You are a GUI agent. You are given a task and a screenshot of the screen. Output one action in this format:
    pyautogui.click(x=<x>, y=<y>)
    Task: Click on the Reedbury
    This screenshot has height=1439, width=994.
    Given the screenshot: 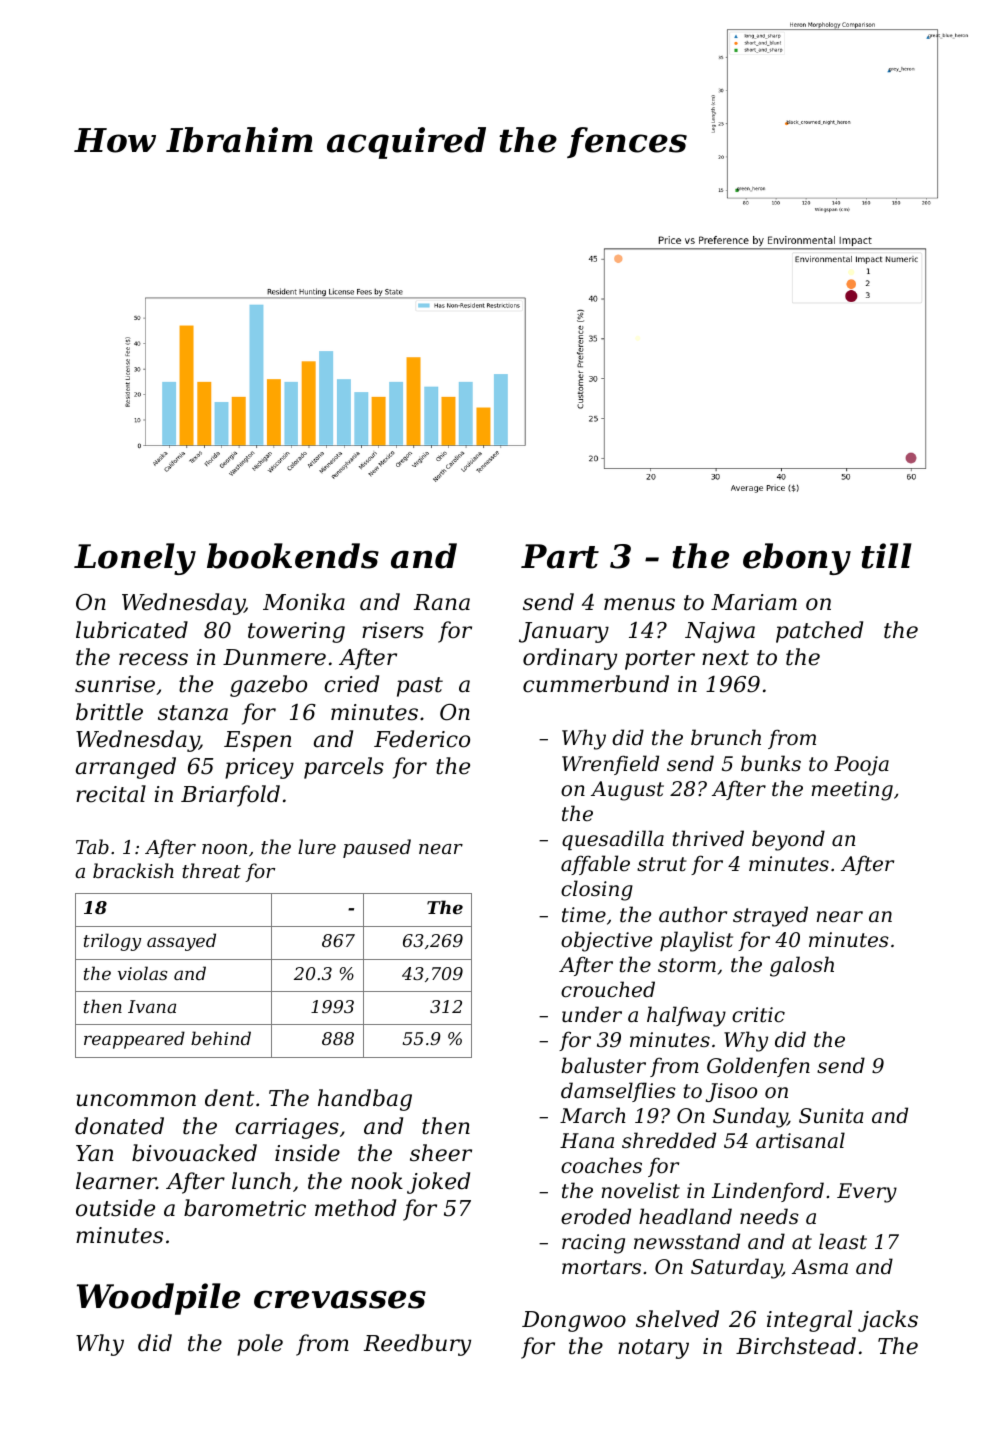 What is the action you would take?
    pyautogui.click(x=417, y=1345)
